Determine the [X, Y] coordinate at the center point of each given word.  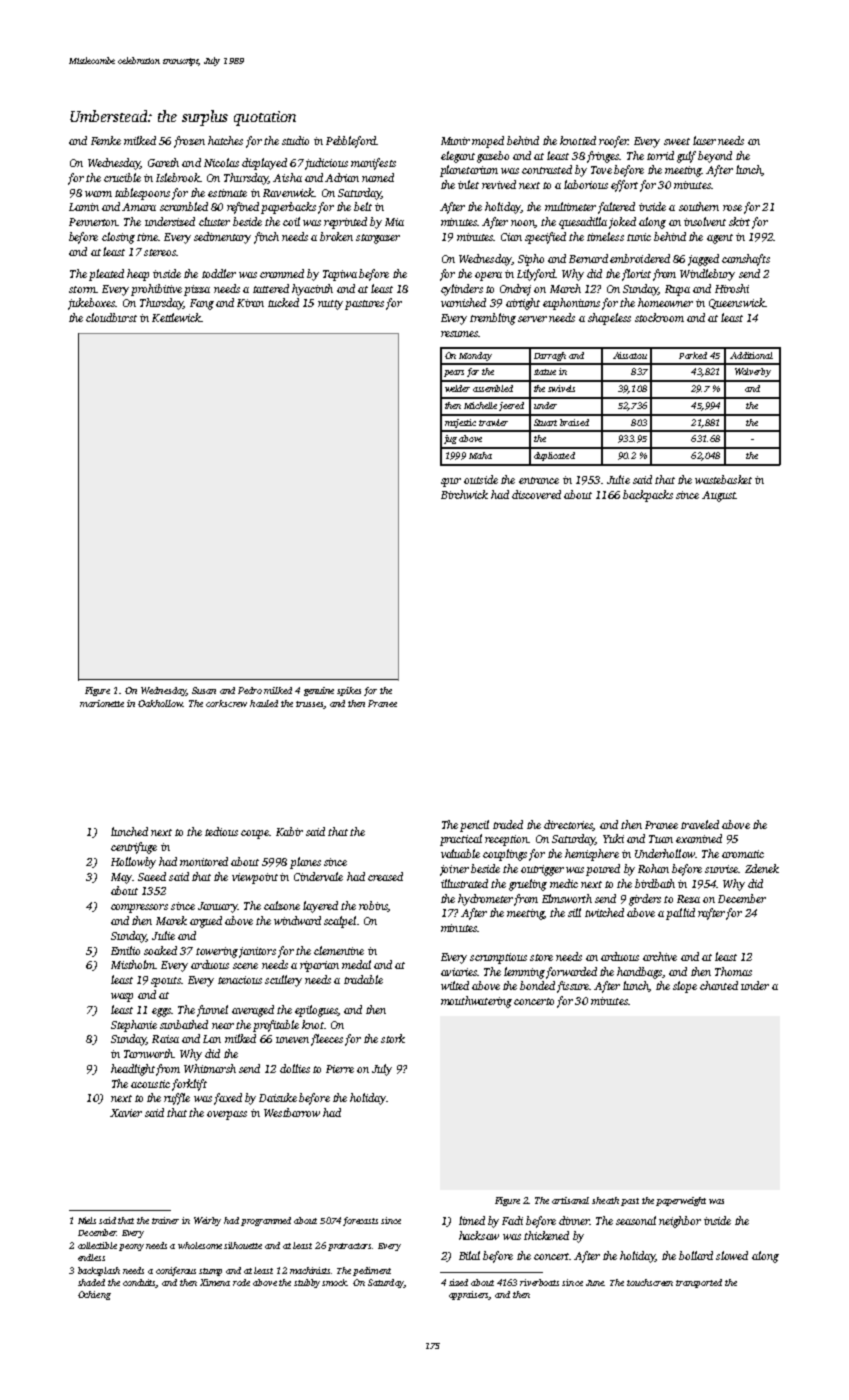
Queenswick [737, 303]
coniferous [176, 1271]
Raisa [165, 1039]
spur [451, 482]
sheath [605, 1200]
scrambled [184, 206]
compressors [139, 908]
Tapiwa [340, 275]
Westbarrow [292, 1112]
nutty [330, 305]
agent [720, 239]
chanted [719, 985]
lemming [524, 973]
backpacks [648, 496]
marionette [102, 703]
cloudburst [111, 317]
